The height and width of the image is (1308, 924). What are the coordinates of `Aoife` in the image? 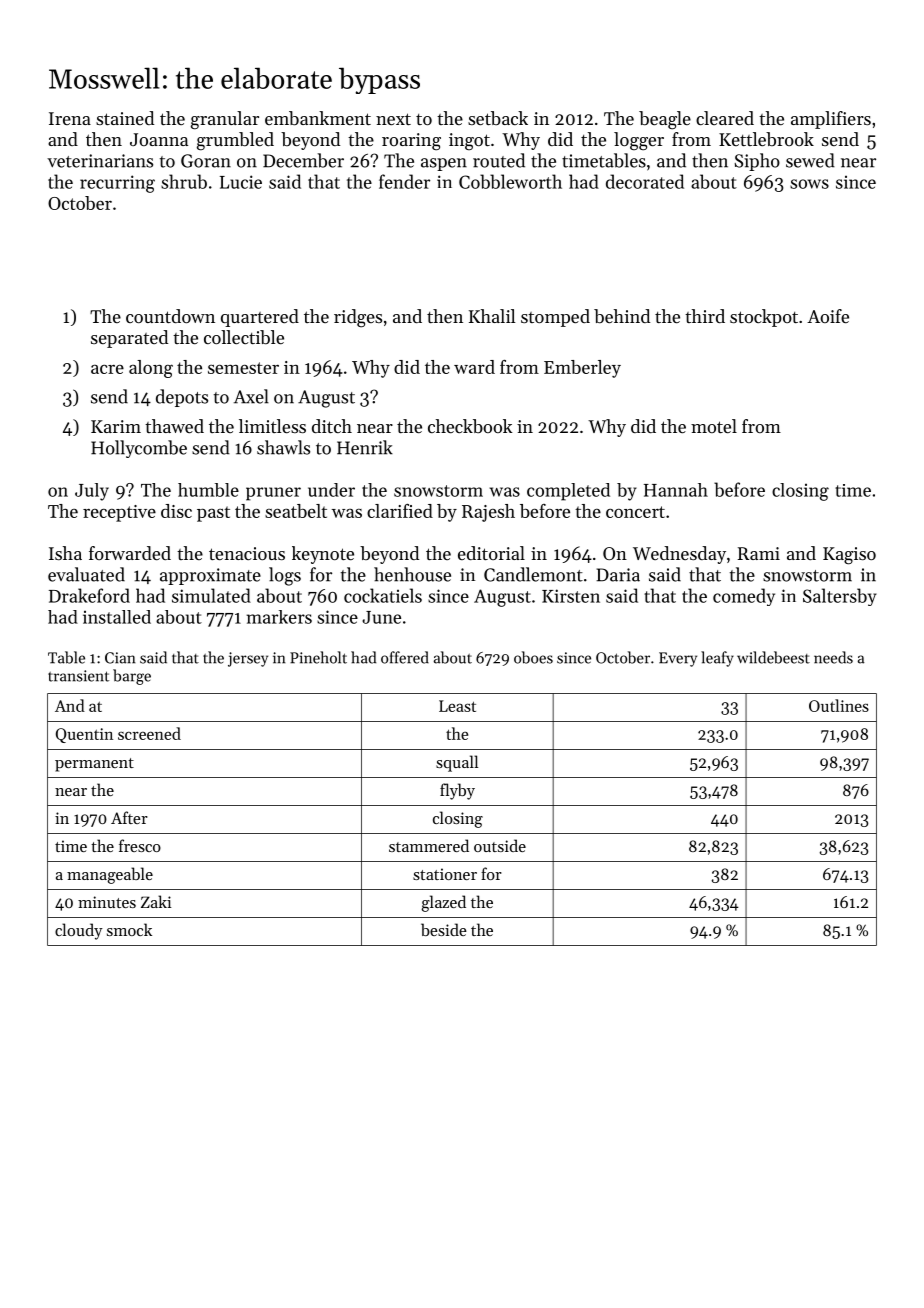 It's located at (828, 316).
